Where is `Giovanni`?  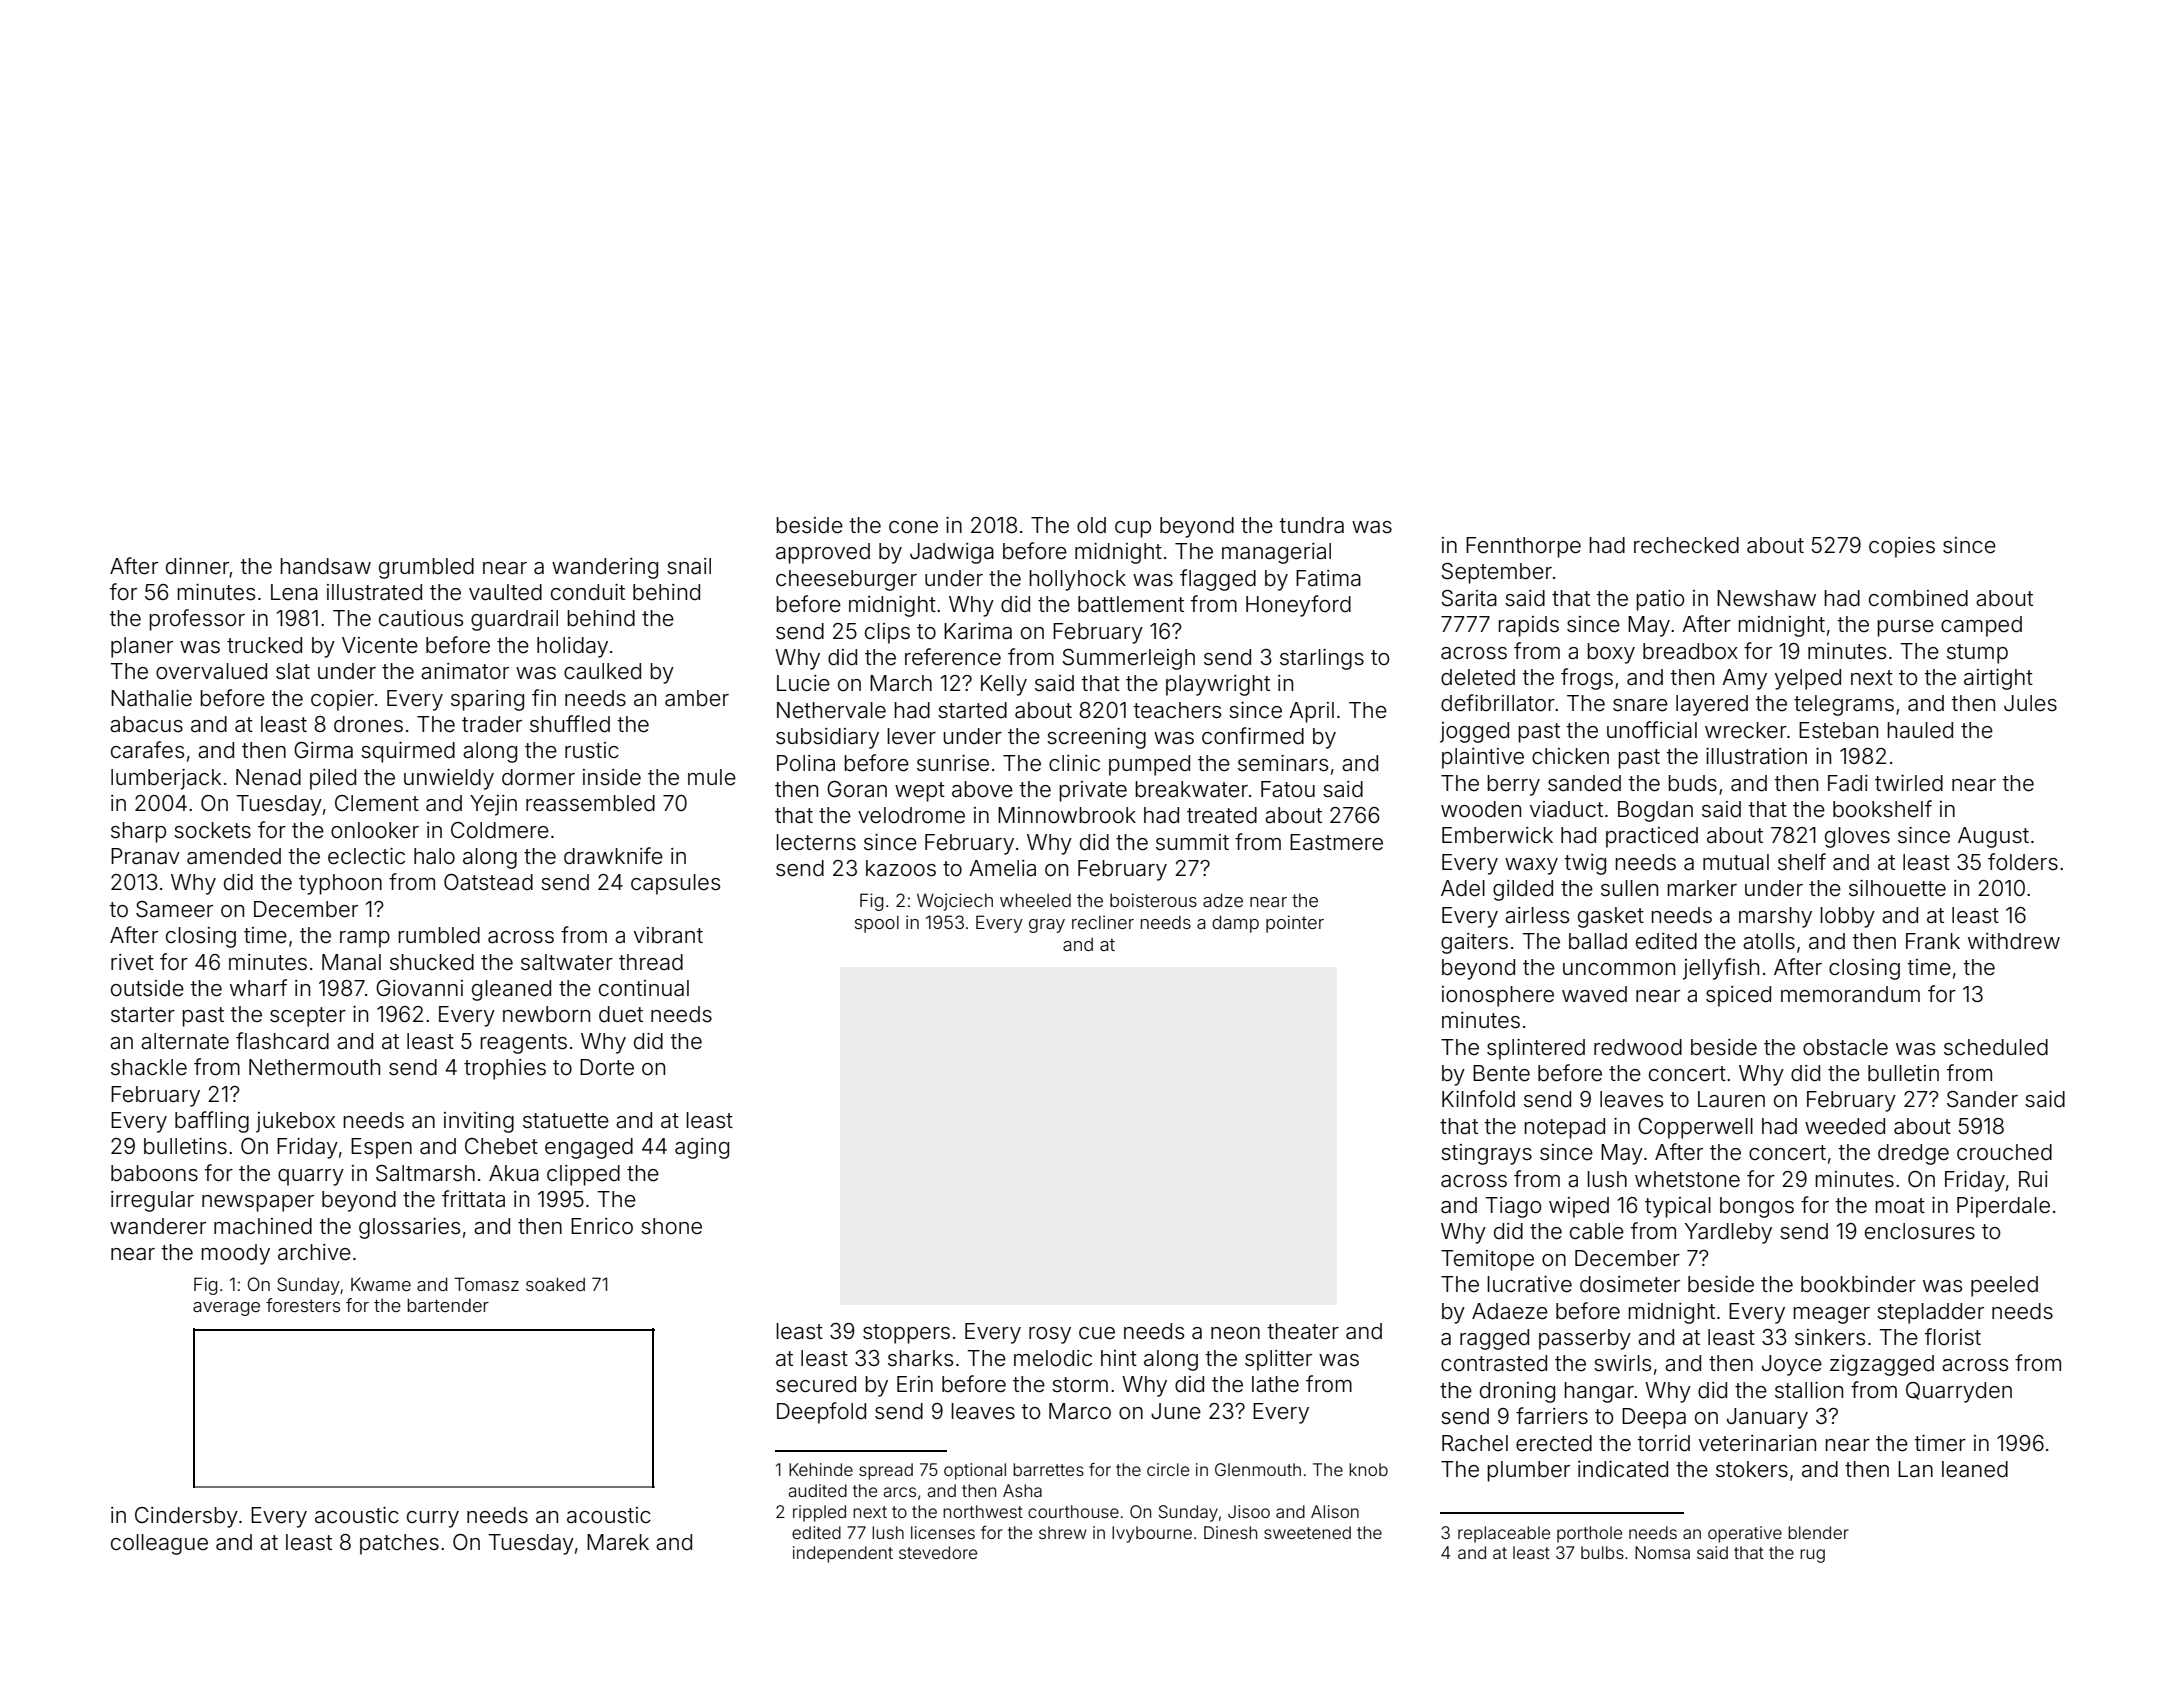
Giovanni is located at coordinates (419, 988).
